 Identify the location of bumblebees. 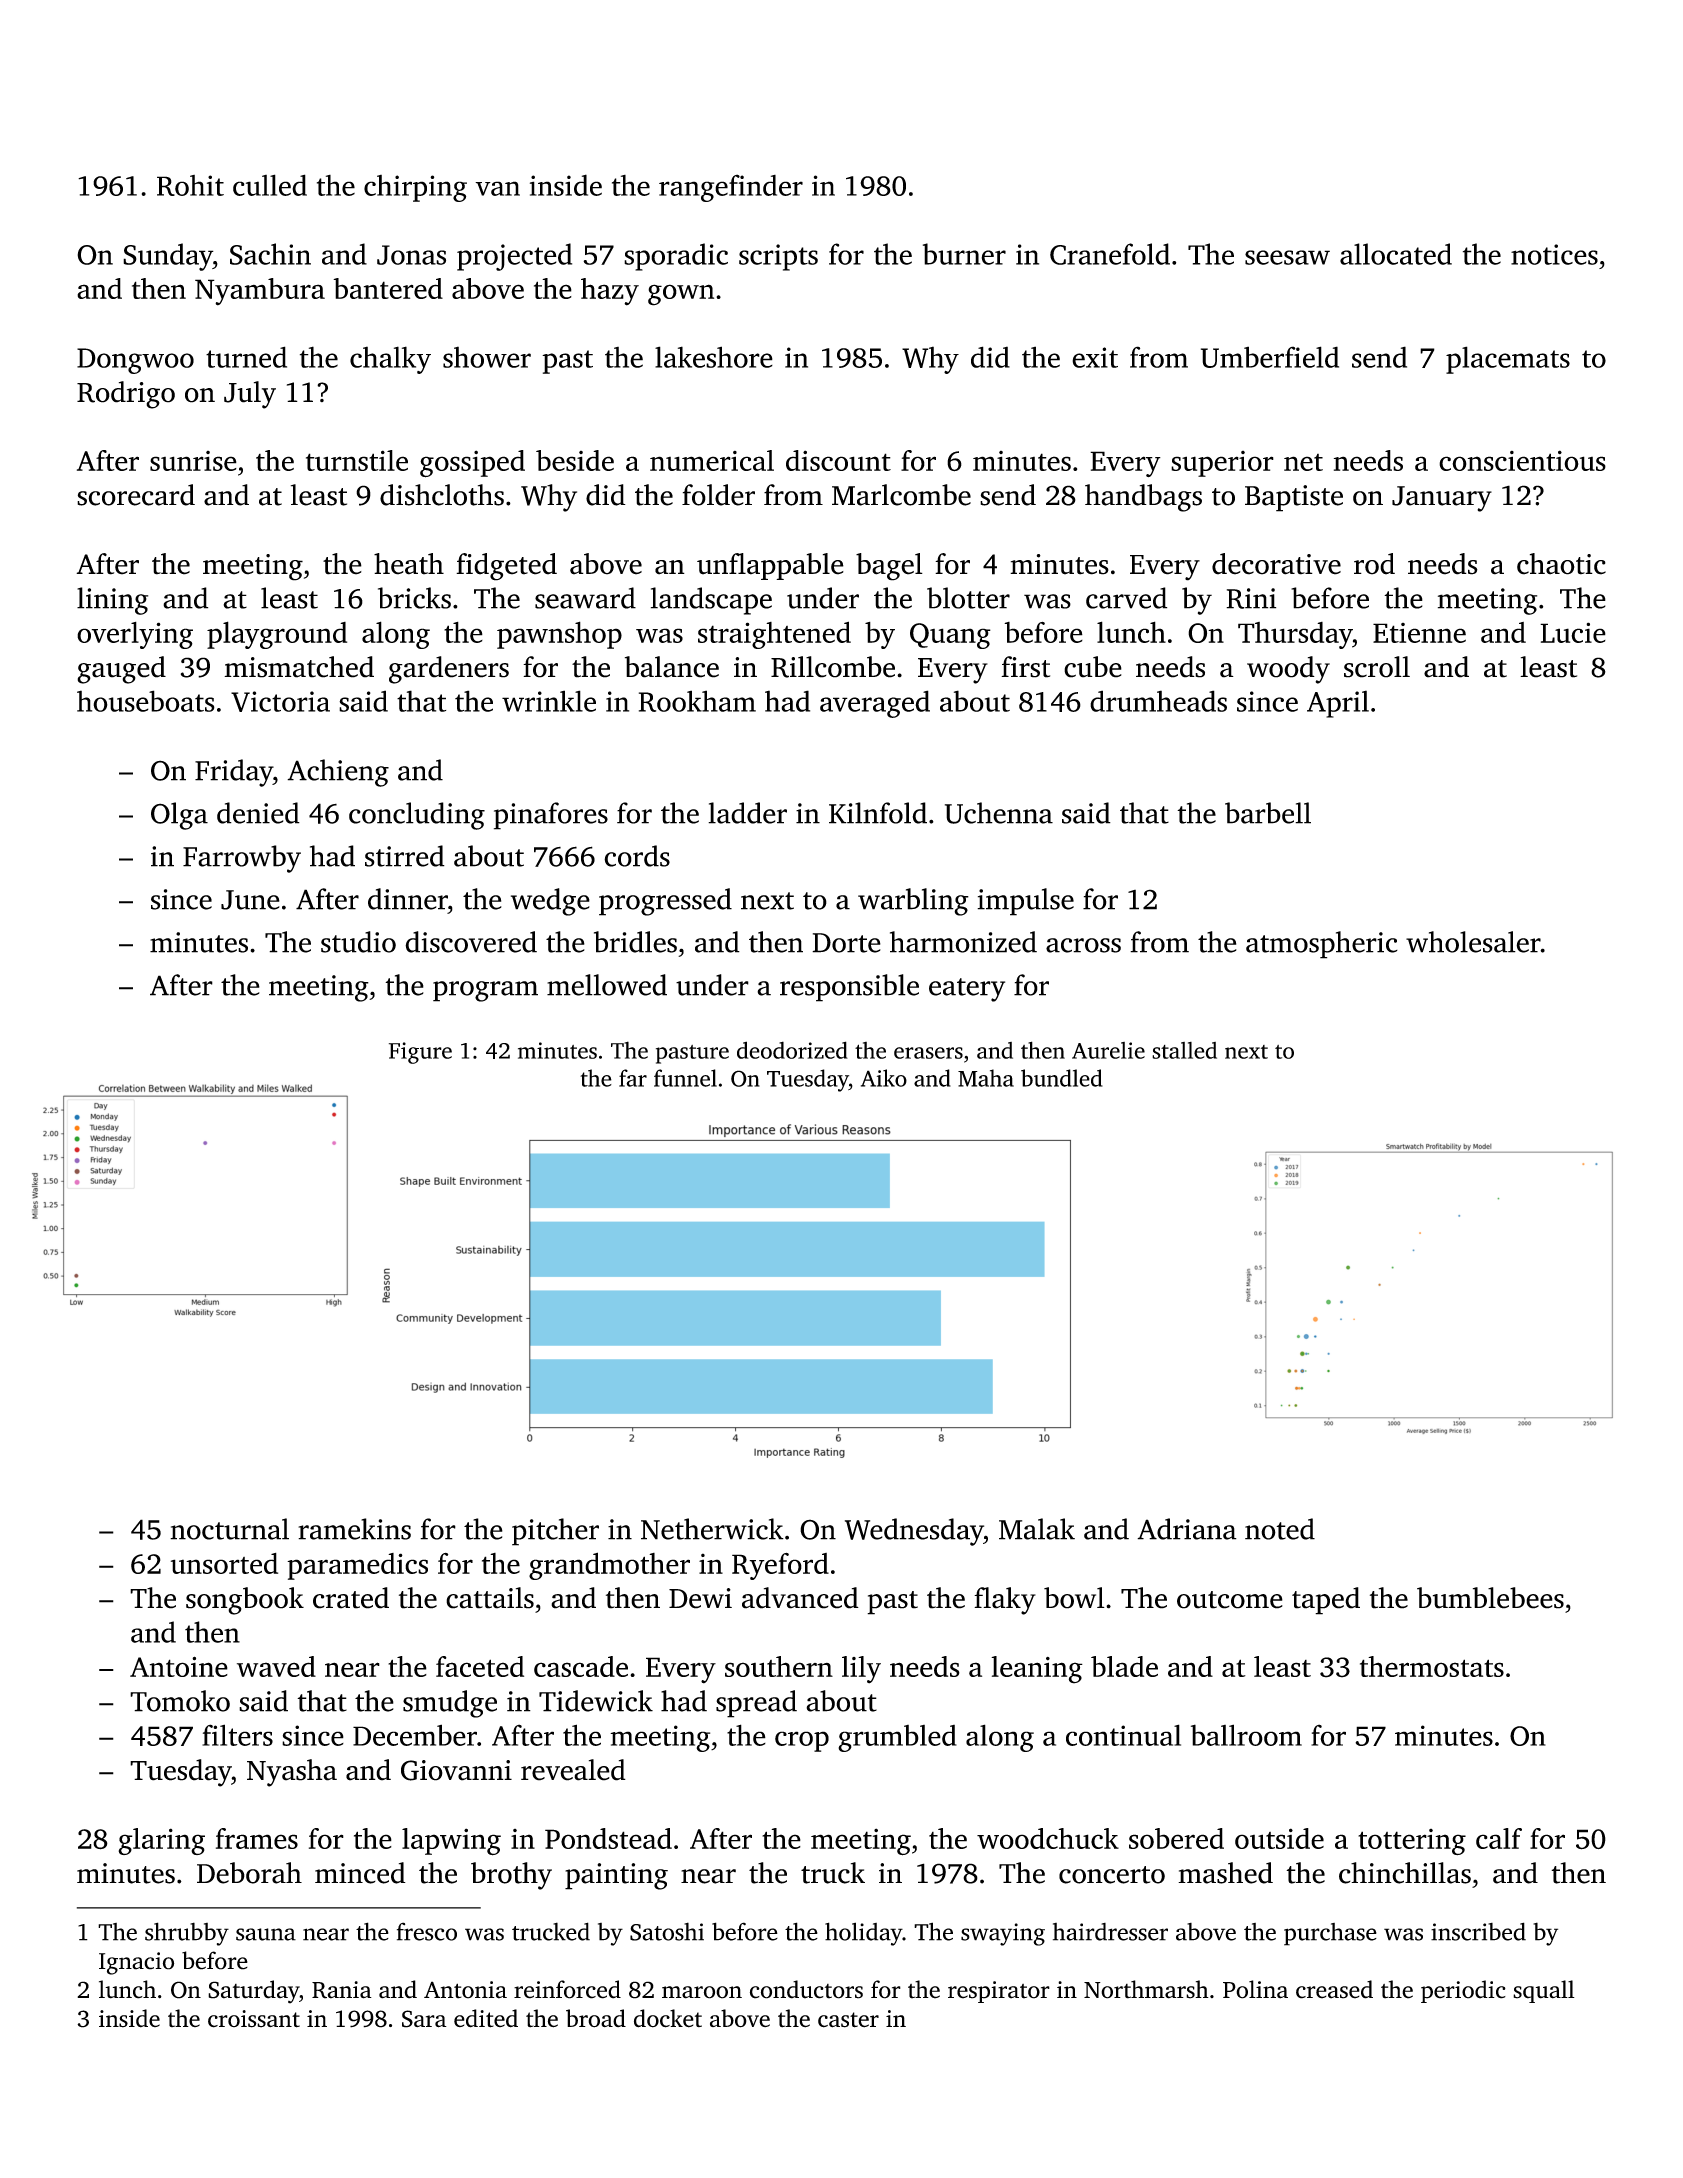
(1490, 1598).
